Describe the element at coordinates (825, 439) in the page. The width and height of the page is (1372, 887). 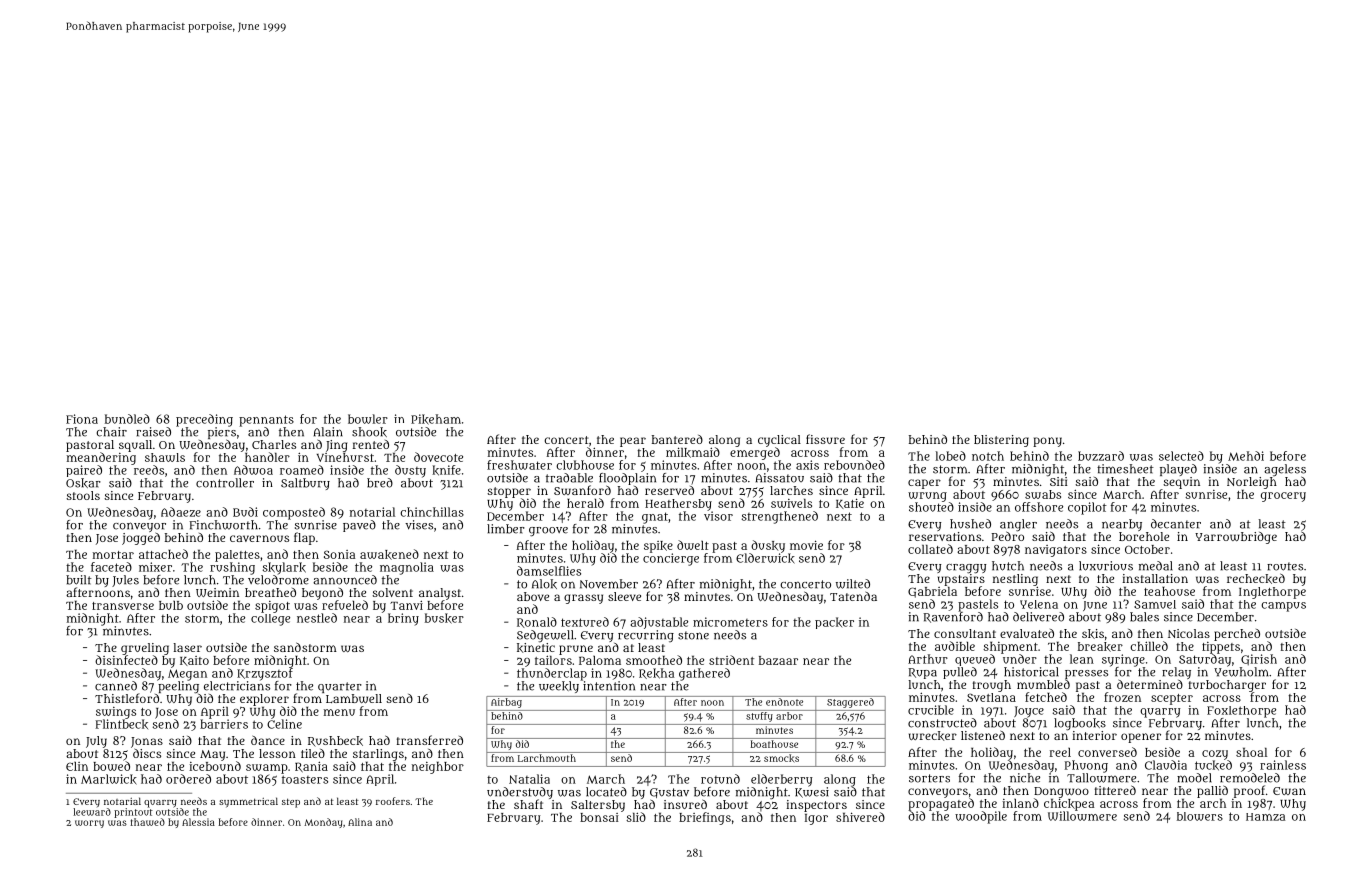
I see `fissure` at that location.
